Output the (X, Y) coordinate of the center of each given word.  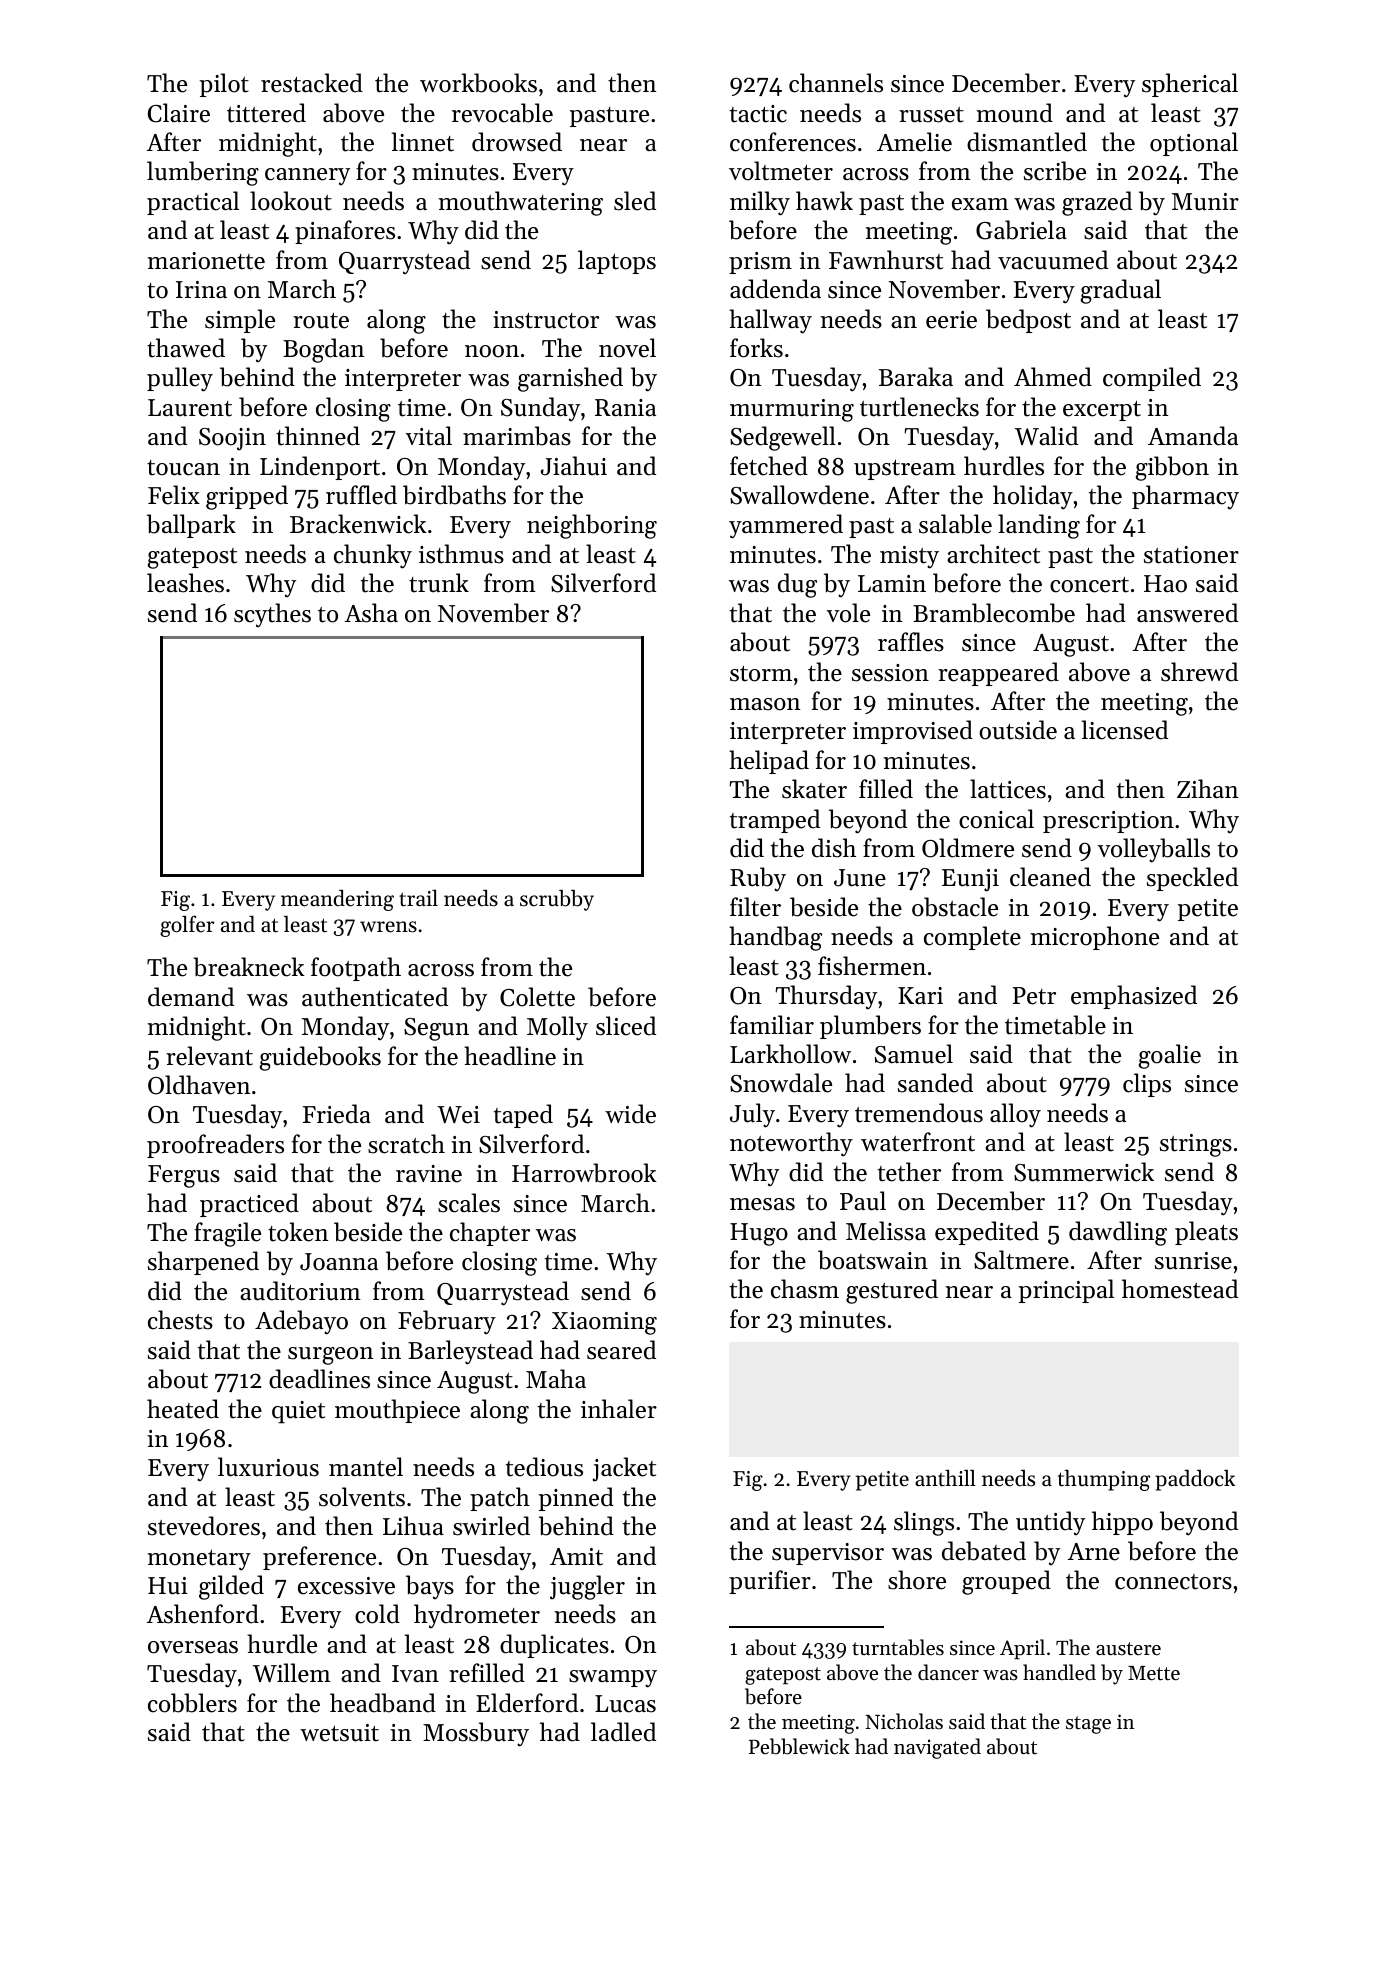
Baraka (916, 376)
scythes (272, 615)
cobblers (192, 1703)
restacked (312, 83)
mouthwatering (520, 203)
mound (1014, 113)
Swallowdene (799, 495)
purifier (770, 1582)
